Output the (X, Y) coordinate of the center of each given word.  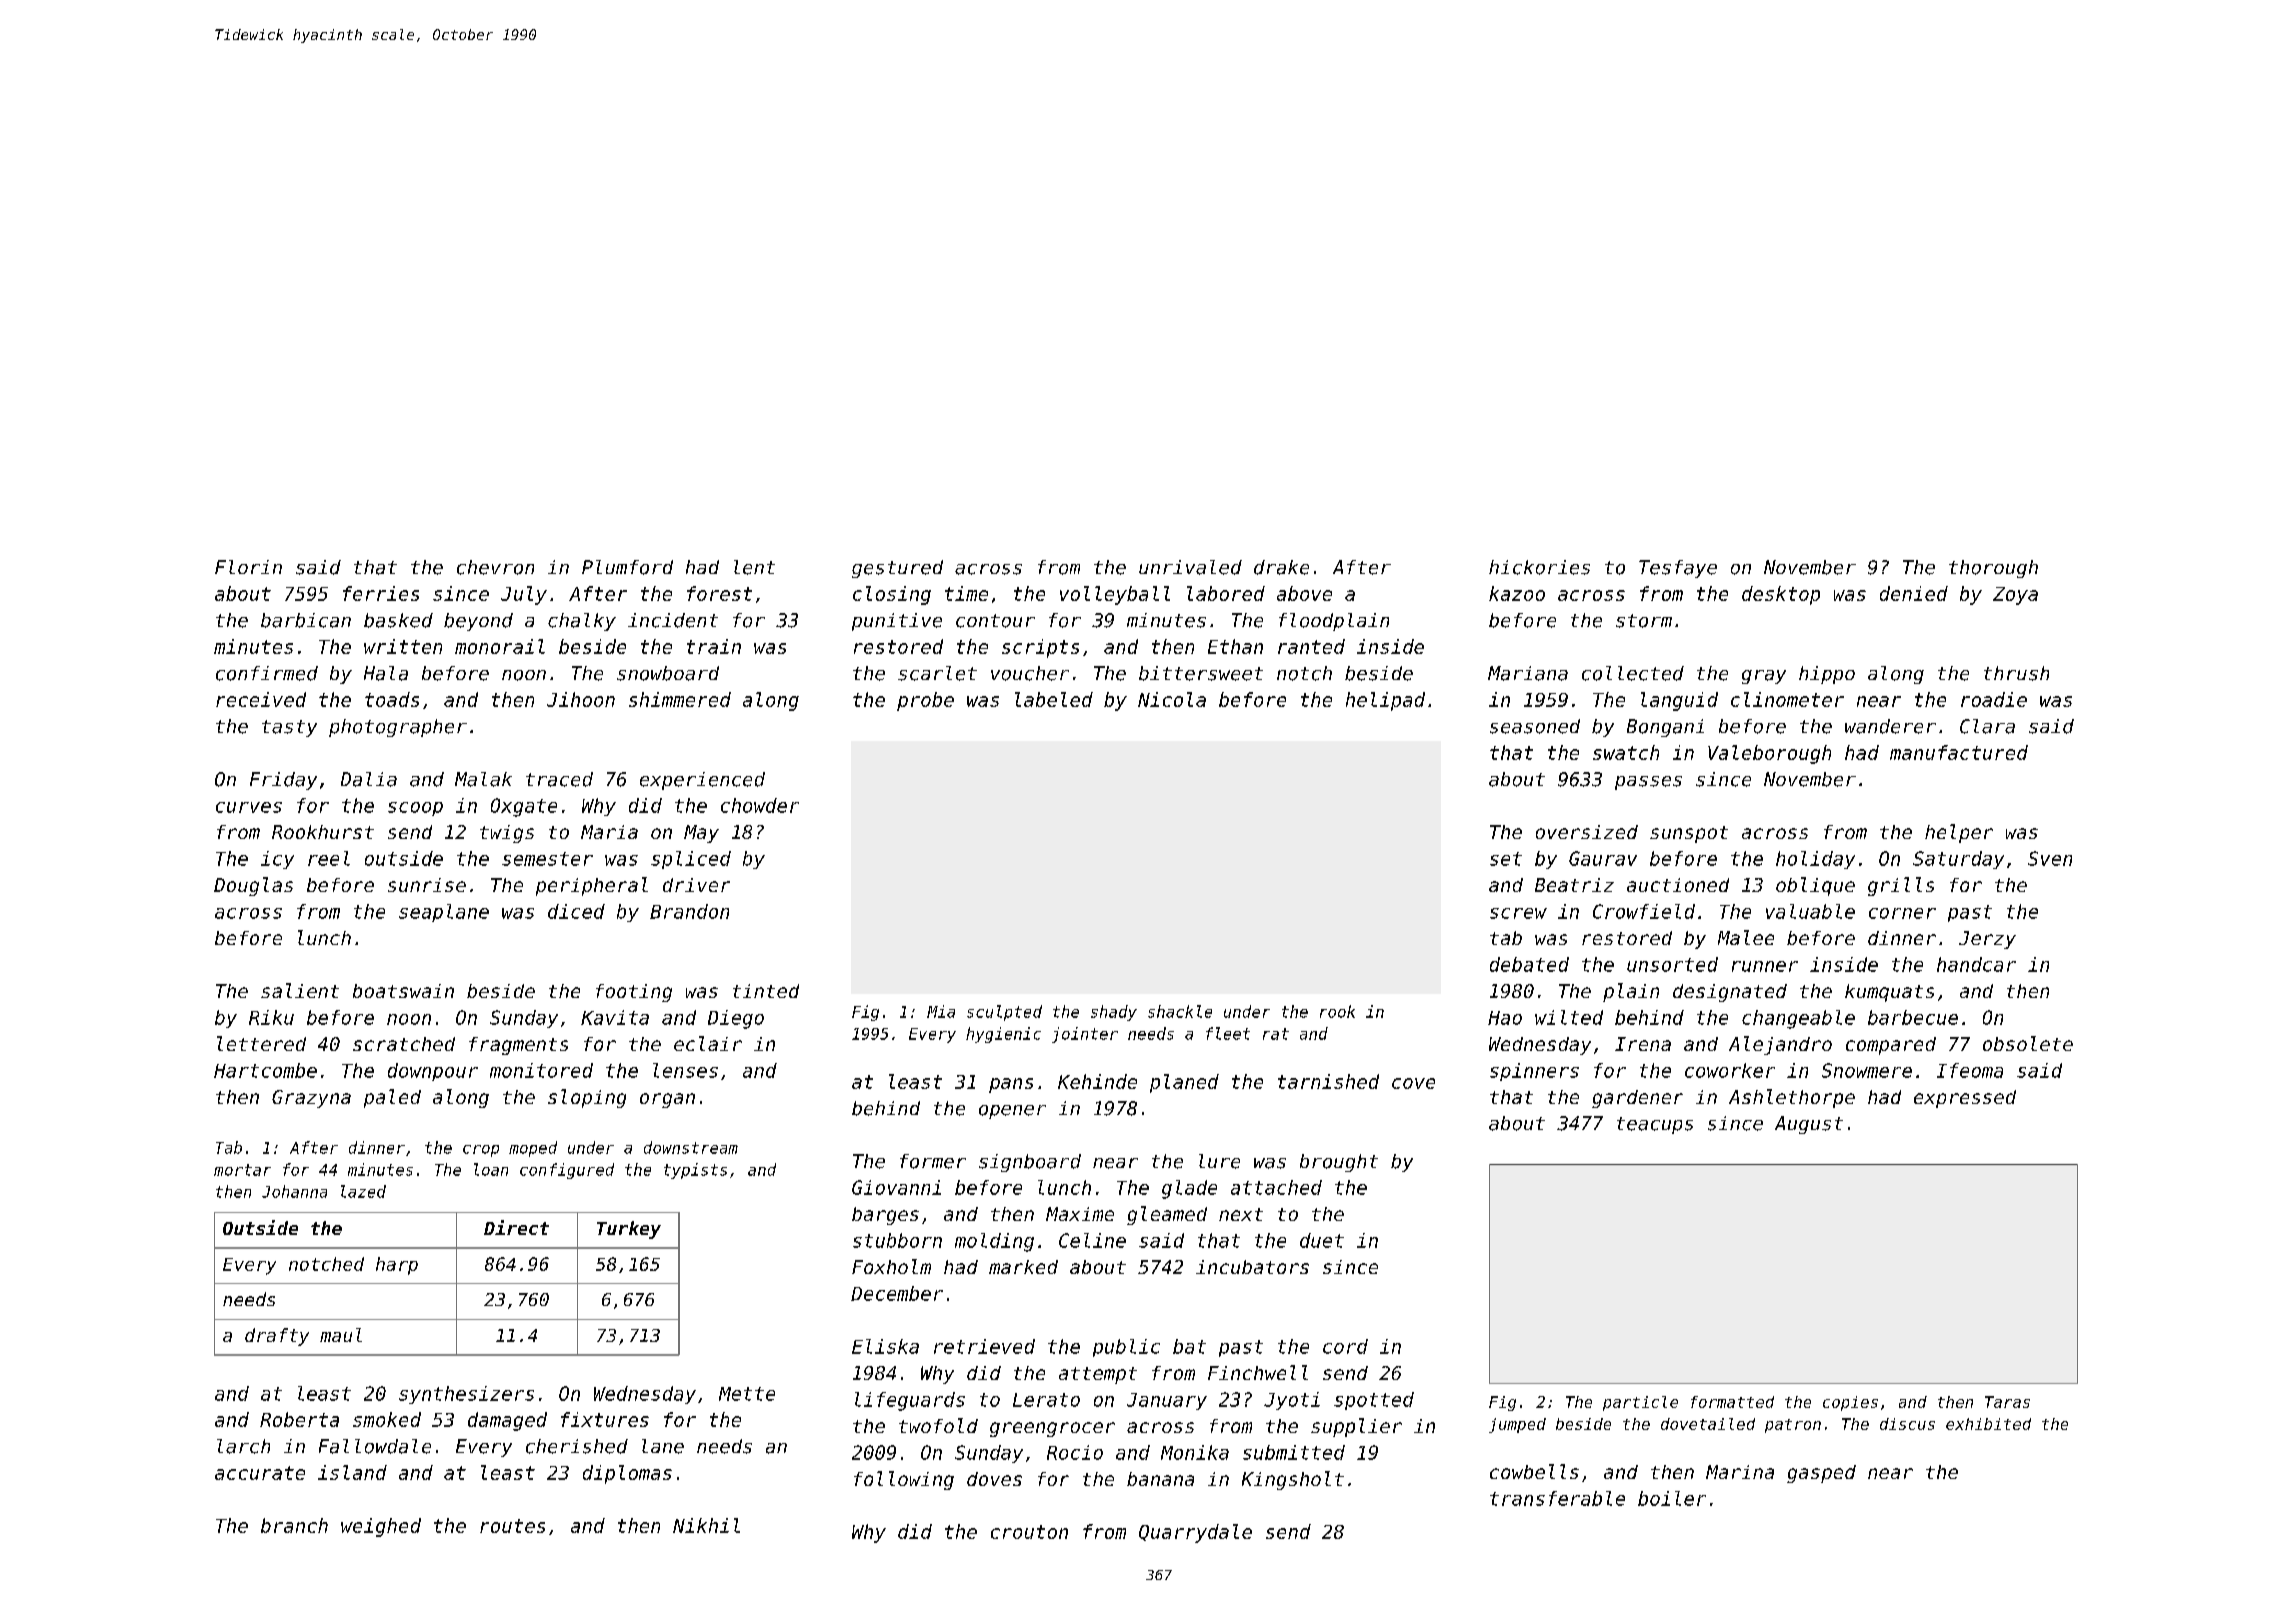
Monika (1195, 1452)
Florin (248, 567)
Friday (283, 781)
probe (925, 701)
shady (1114, 1013)
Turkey (629, 1230)
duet (1322, 1240)
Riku (271, 1017)
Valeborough (1769, 754)
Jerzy (1987, 940)
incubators (1252, 1267)
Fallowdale (375, 1446)
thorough (1993, 569)
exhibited (1988, 1424)
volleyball (1115, 595)
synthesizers (466, 1395)
